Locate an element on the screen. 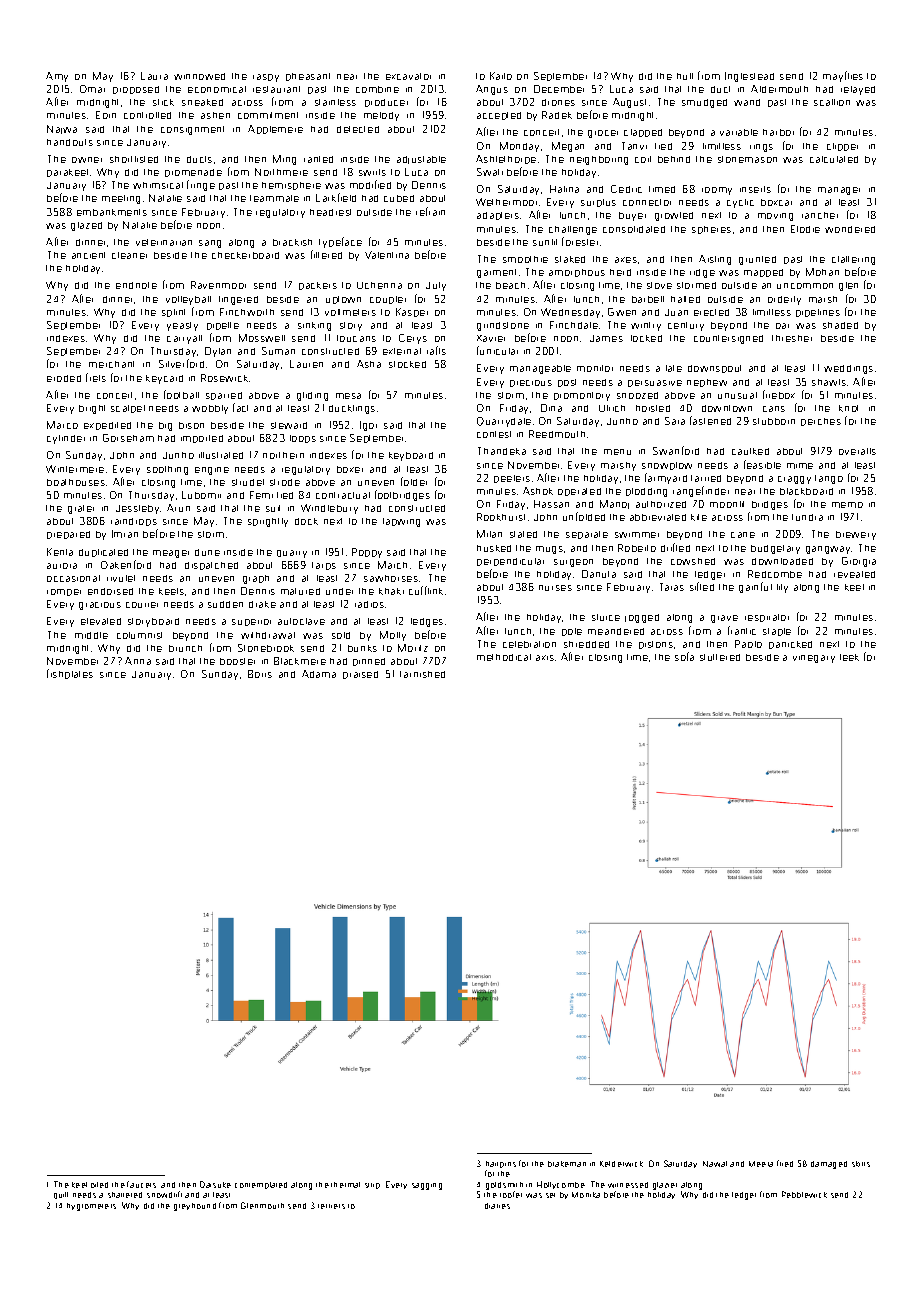 This screenshot has height=1308, width=924. orderly is located at coordinates (784, 300).
